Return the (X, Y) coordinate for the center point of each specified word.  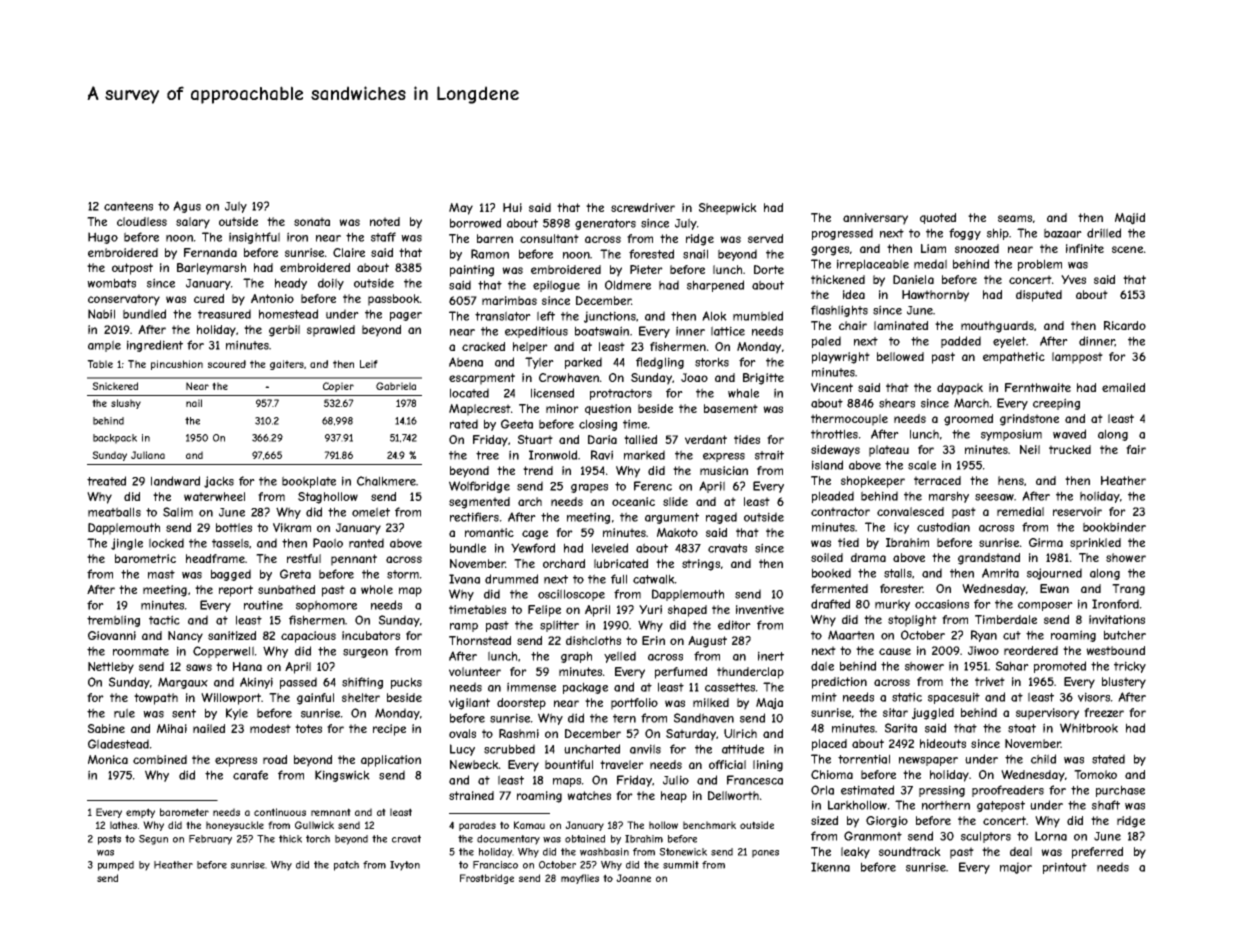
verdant (706, 439)
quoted (938, 218)
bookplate (309, 482)
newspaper (928, 761)
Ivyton (405, 866)
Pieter (646, 269)
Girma (1046, 542)
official (727, 764)
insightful (254, 238)
